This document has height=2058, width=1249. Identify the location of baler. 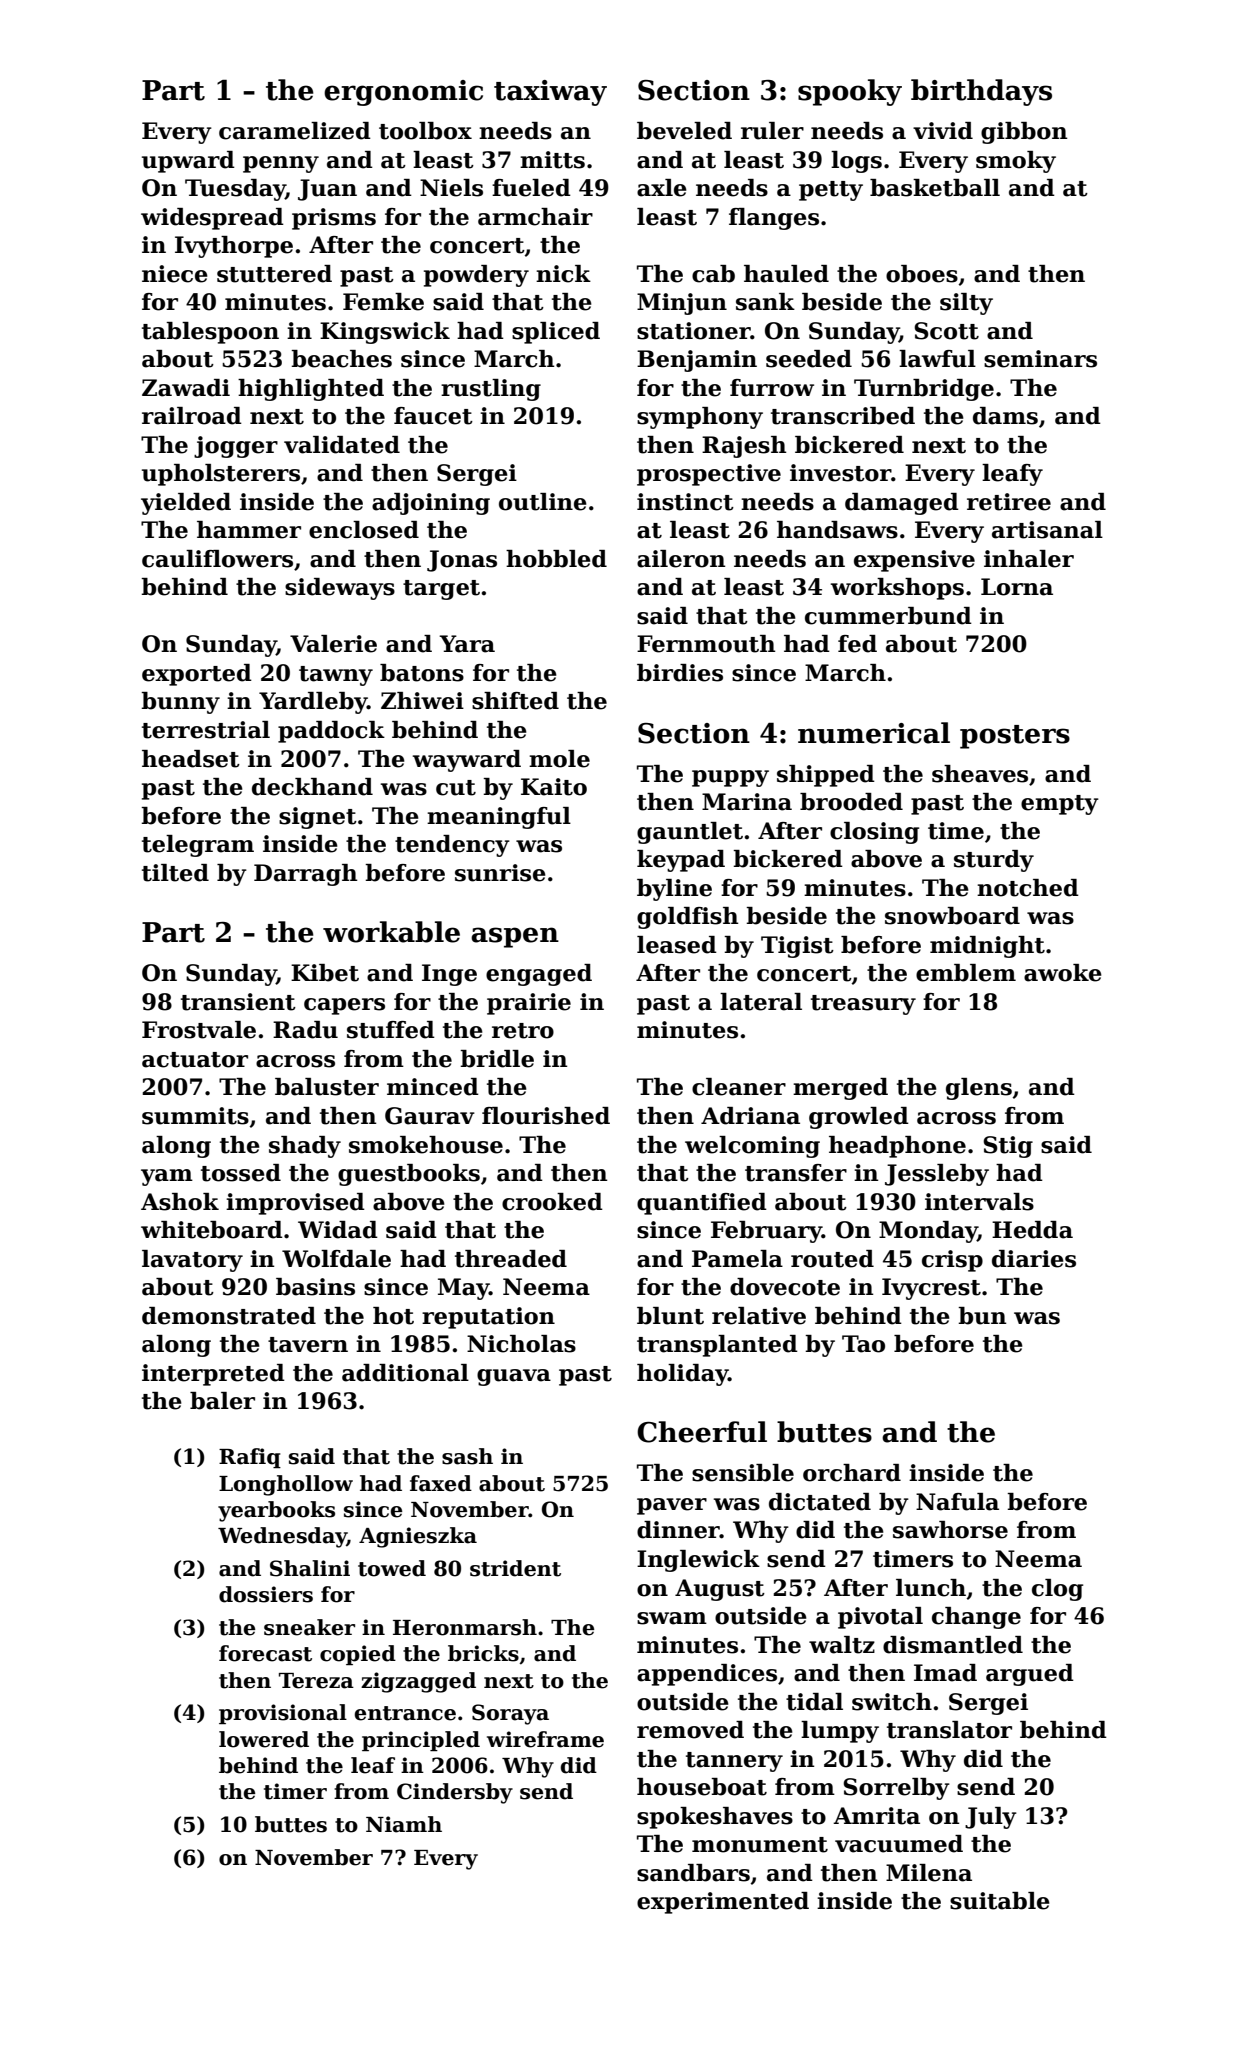
(222, 1401).
